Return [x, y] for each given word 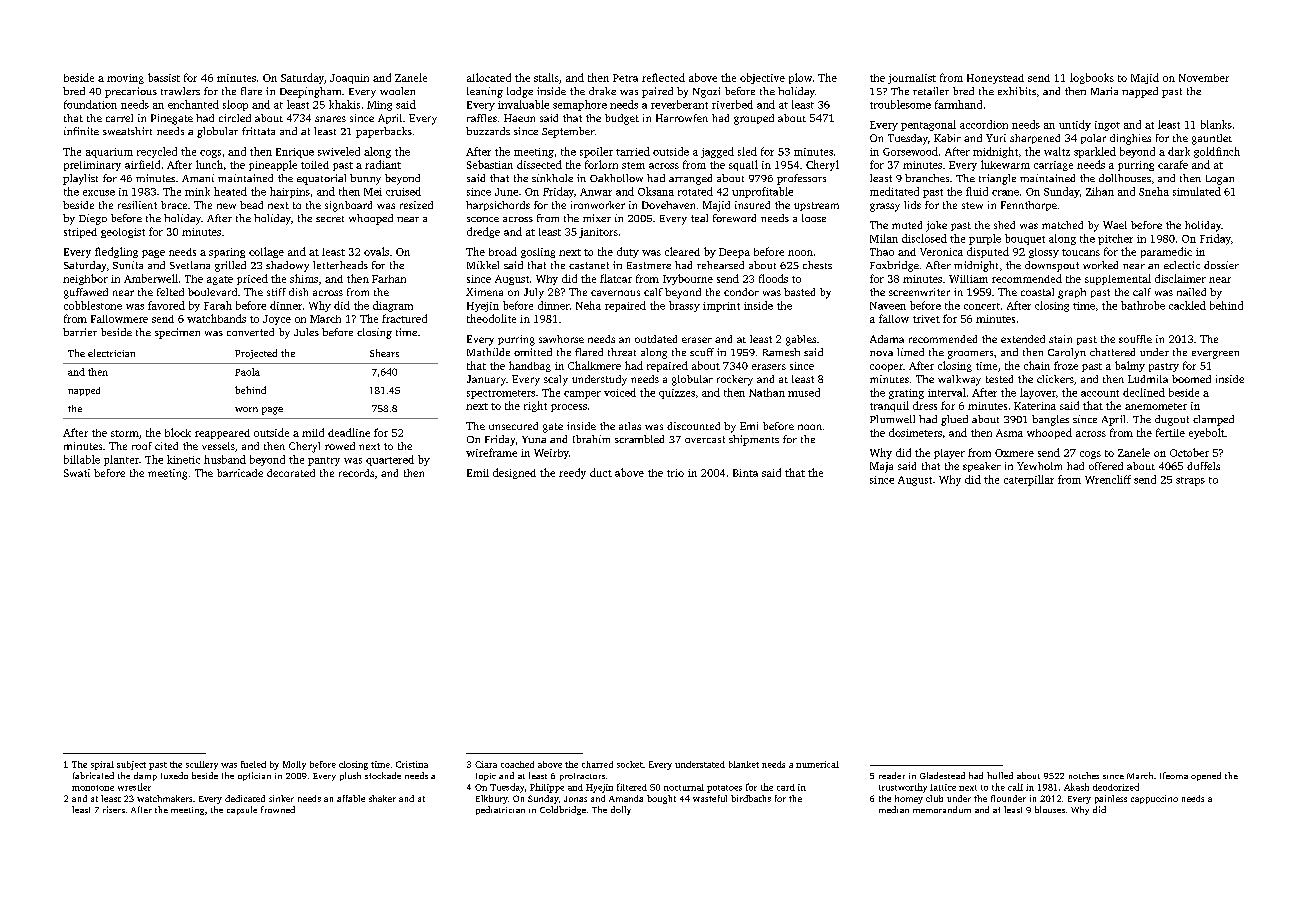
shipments [754, 440]
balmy [1130, 366]
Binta [745, 473]
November [1204, 78]
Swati [77, 473]
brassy [684, 306]
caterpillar [1029, 480]
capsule [242, 810]
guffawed [86, 293]
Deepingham [310, 92]
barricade [240, 473]
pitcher [1115, 239]
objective [762, 78]
